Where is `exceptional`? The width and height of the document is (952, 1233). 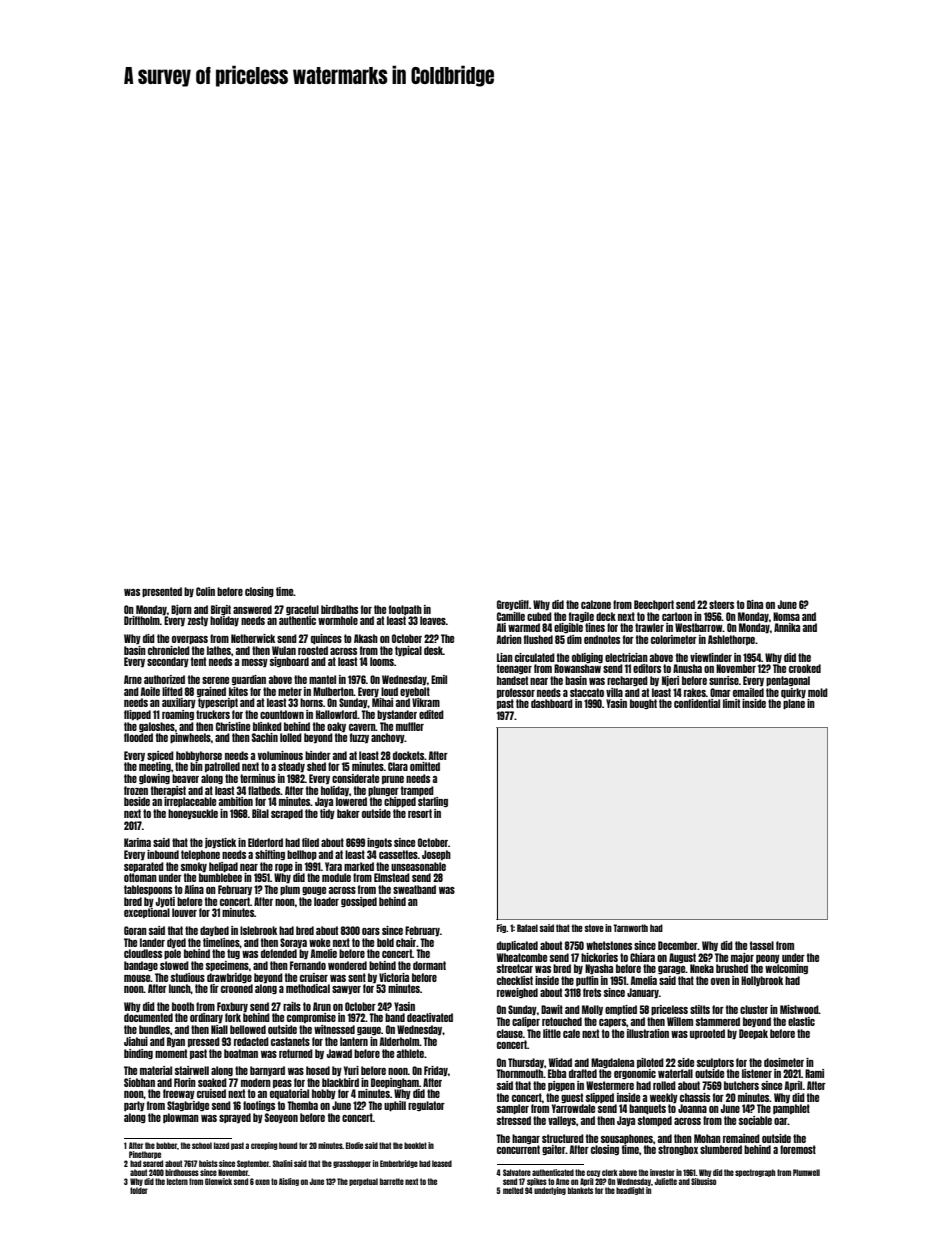
exceptional is located at coordinates (147, 913).
